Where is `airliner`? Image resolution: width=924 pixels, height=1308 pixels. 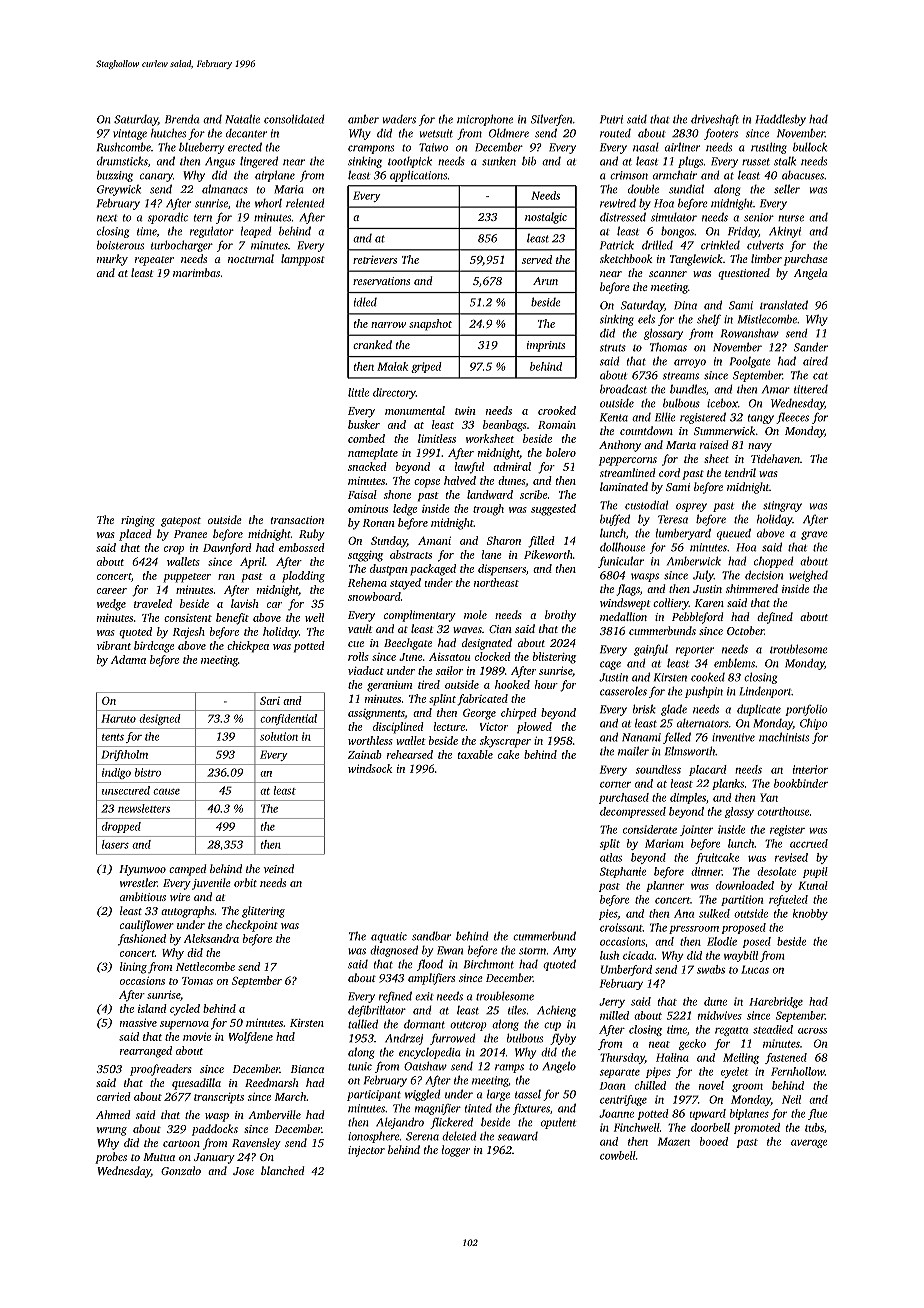 airliner is located at coordinates (682, 147).
